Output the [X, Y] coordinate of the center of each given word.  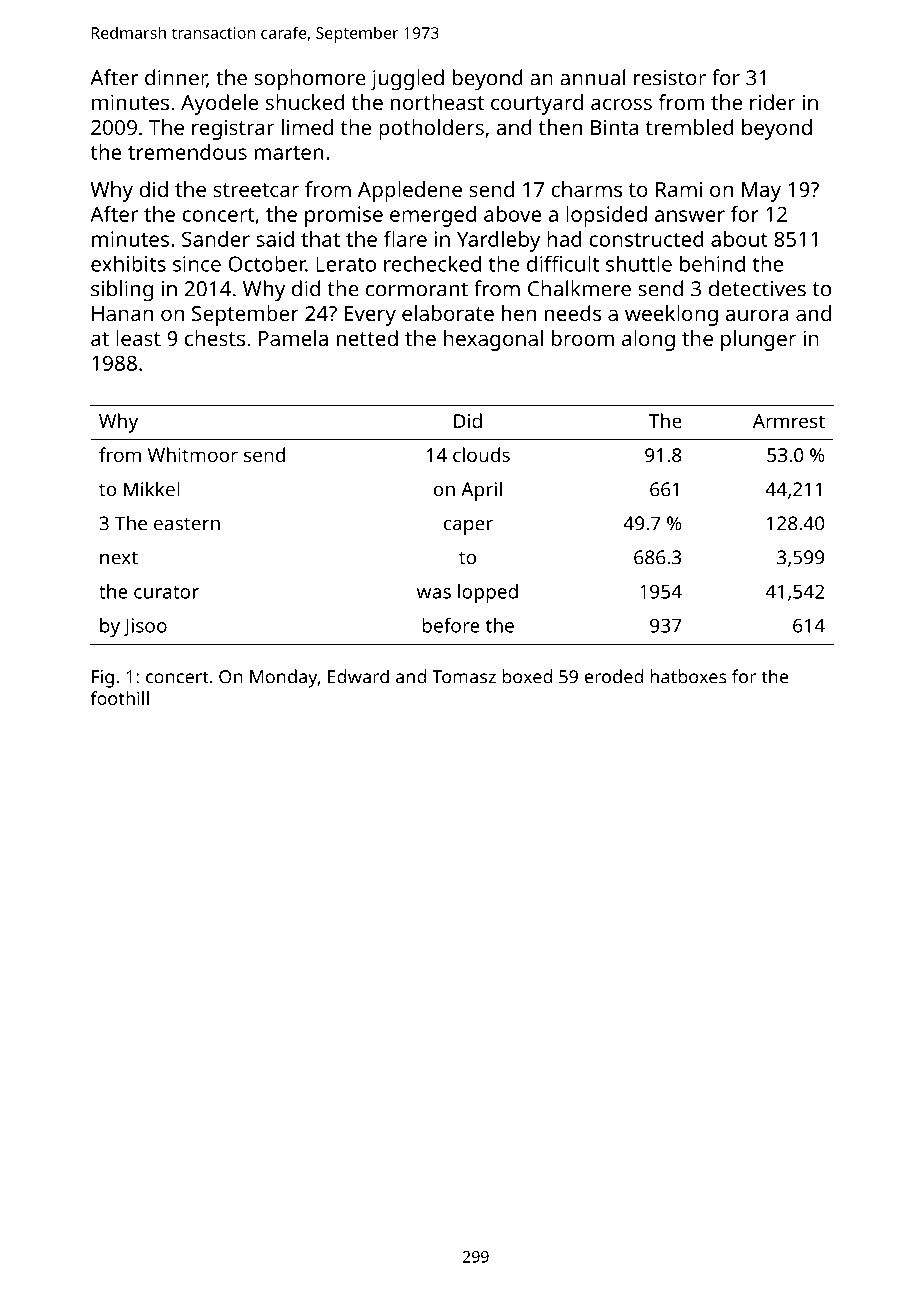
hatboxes [689, 676]
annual [592, 77]
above [512, 214]
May [761, 192]
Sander [216, 239]
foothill [120, 698]
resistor [670, 78]
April [481, 491]
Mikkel [152, 489]
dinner [176, 78]
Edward [358, 676]
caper [468, 527]
